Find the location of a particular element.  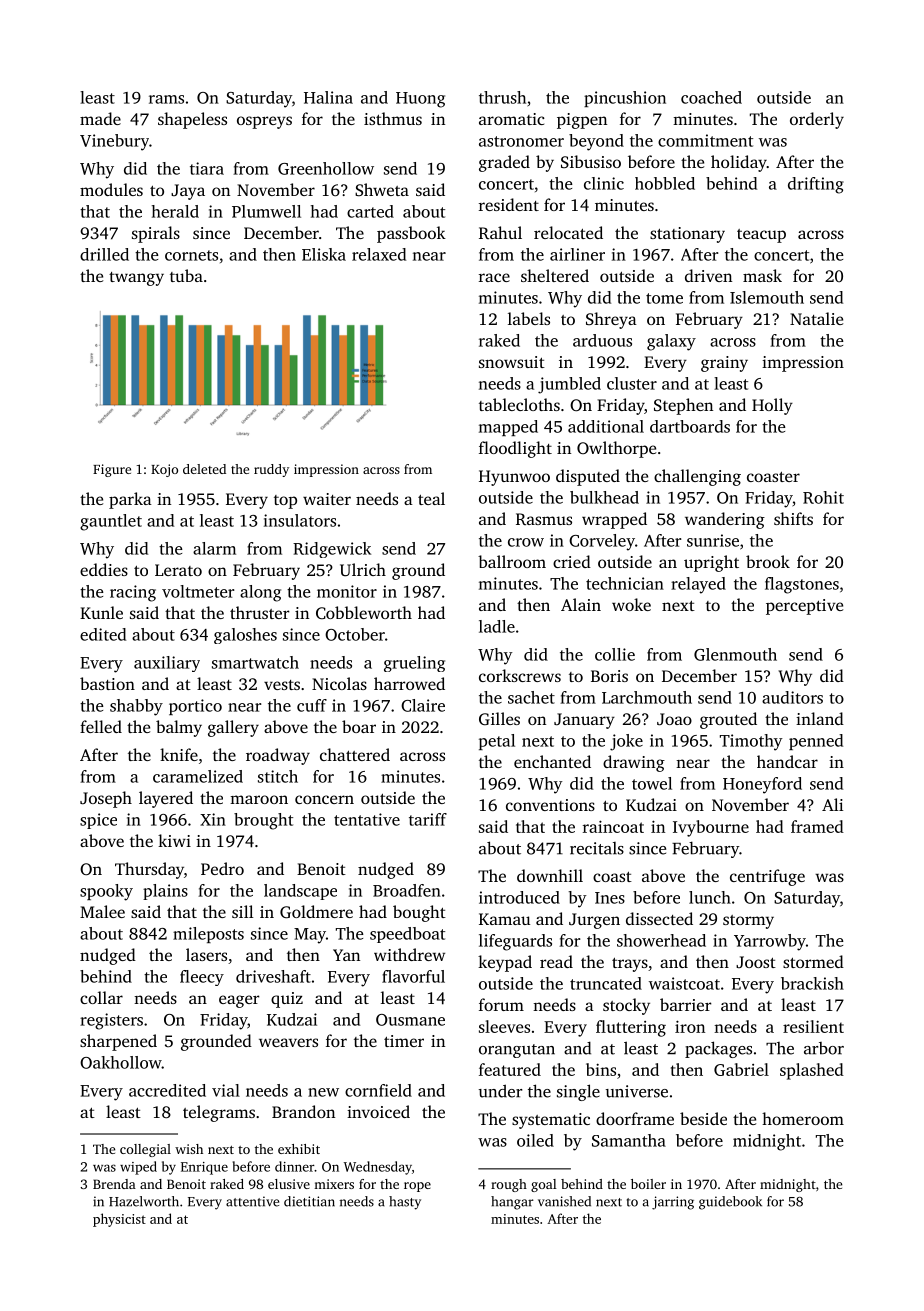

Figure is located at coordinates (112, 470).
